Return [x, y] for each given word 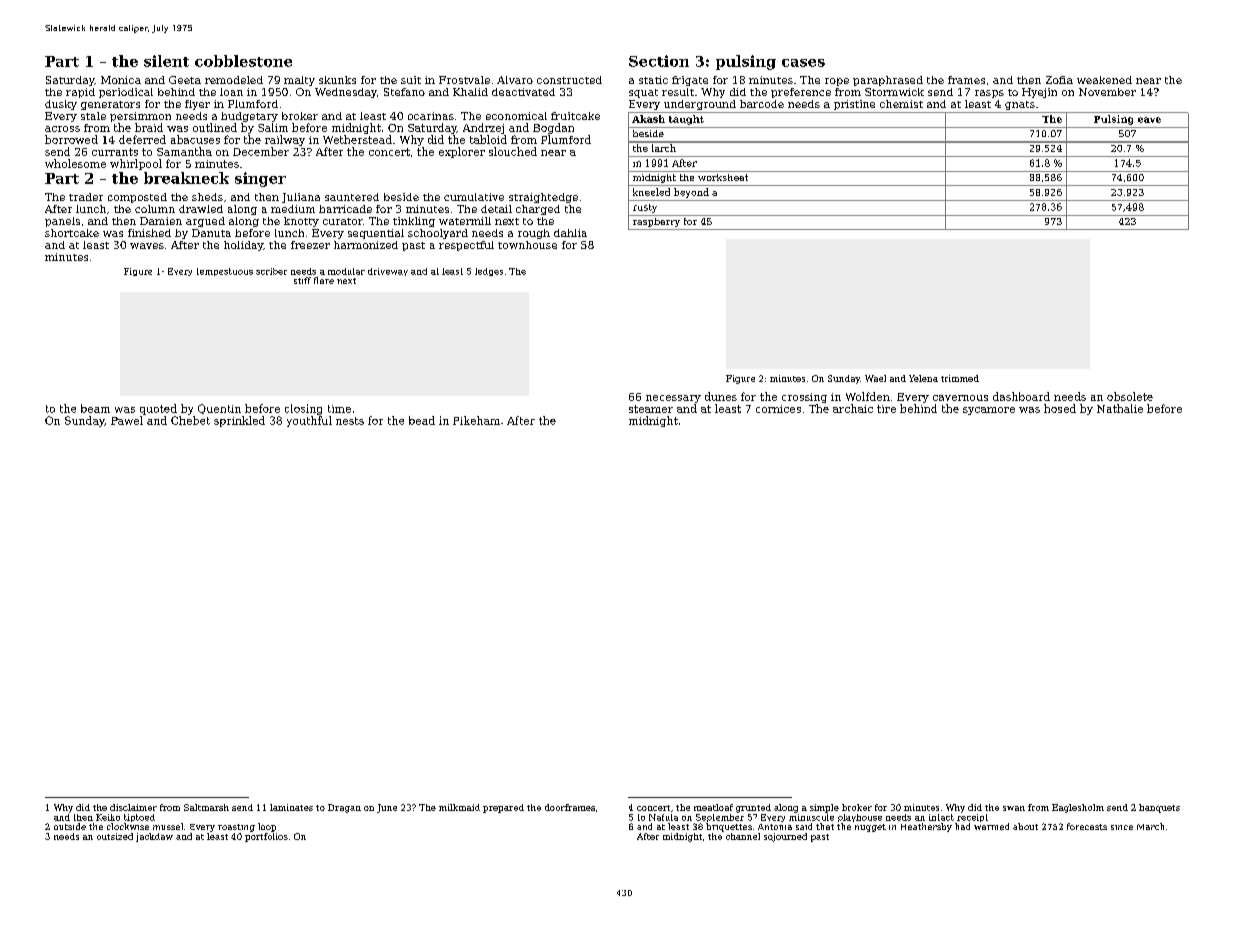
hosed [1060, 408]
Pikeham [476, 420]
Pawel [127, 420]
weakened [1104, 80]
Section [659, 61]
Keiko [108, 817]
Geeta [185, 80]
